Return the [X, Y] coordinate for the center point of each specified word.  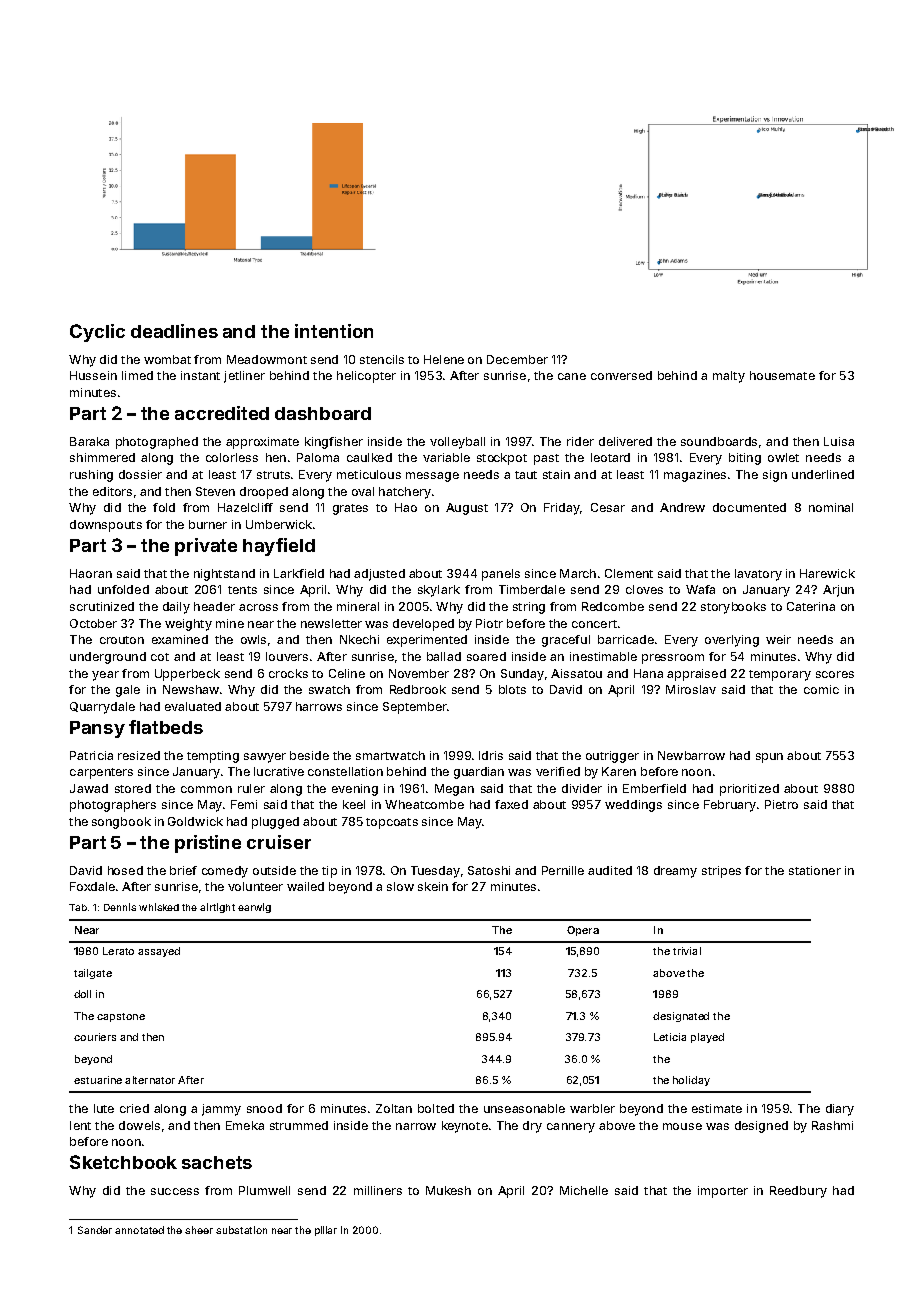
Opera [583, 931]
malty [729, 377]
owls [253, 639]
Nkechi [359, 639]
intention [334, 331]
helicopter [366, 377]
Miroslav [691, 689]
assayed [159, 952]
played [707, 1038]
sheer [199, 1230]
